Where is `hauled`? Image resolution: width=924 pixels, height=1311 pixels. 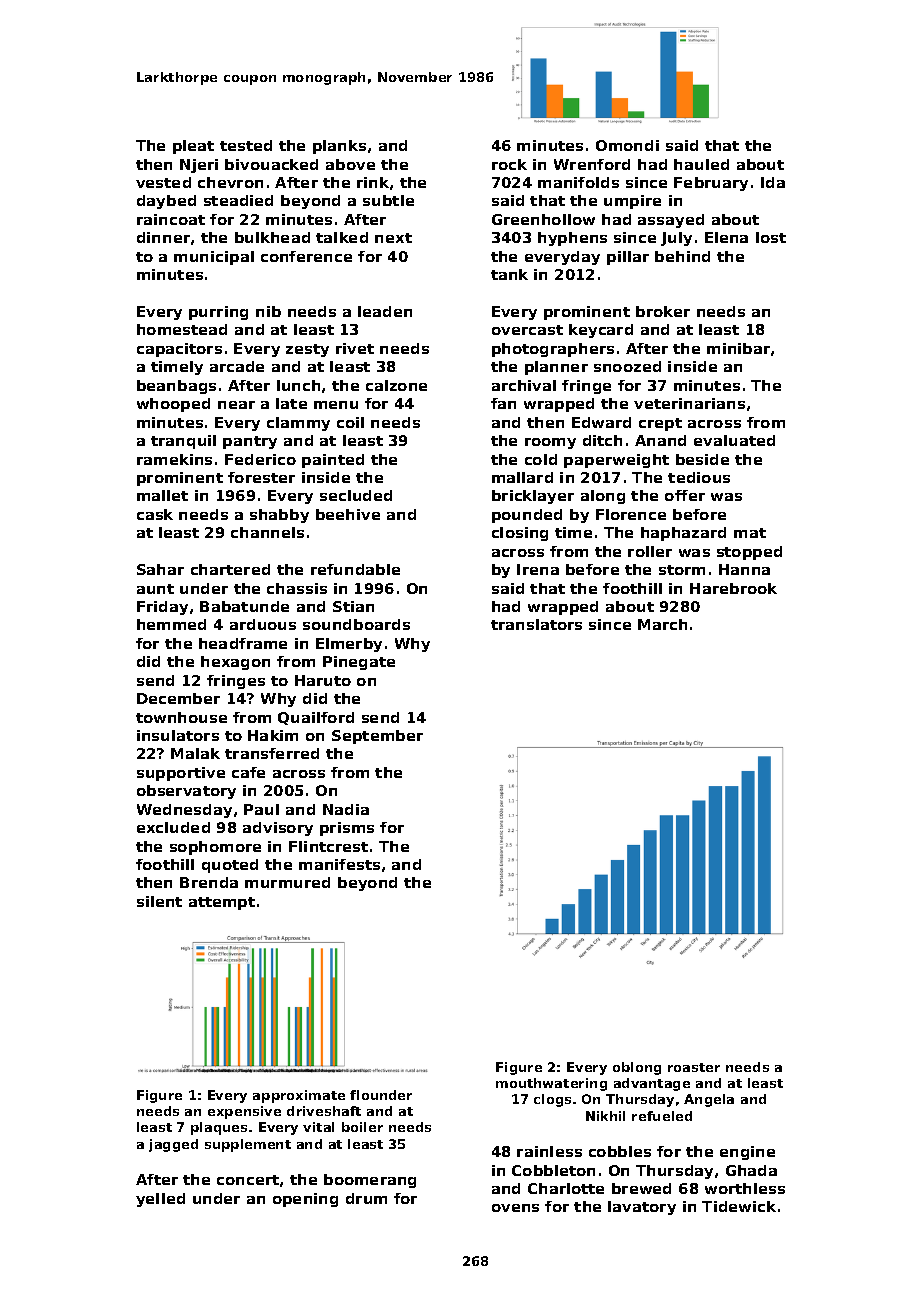
hauled is located at coordinates (701, 164).
